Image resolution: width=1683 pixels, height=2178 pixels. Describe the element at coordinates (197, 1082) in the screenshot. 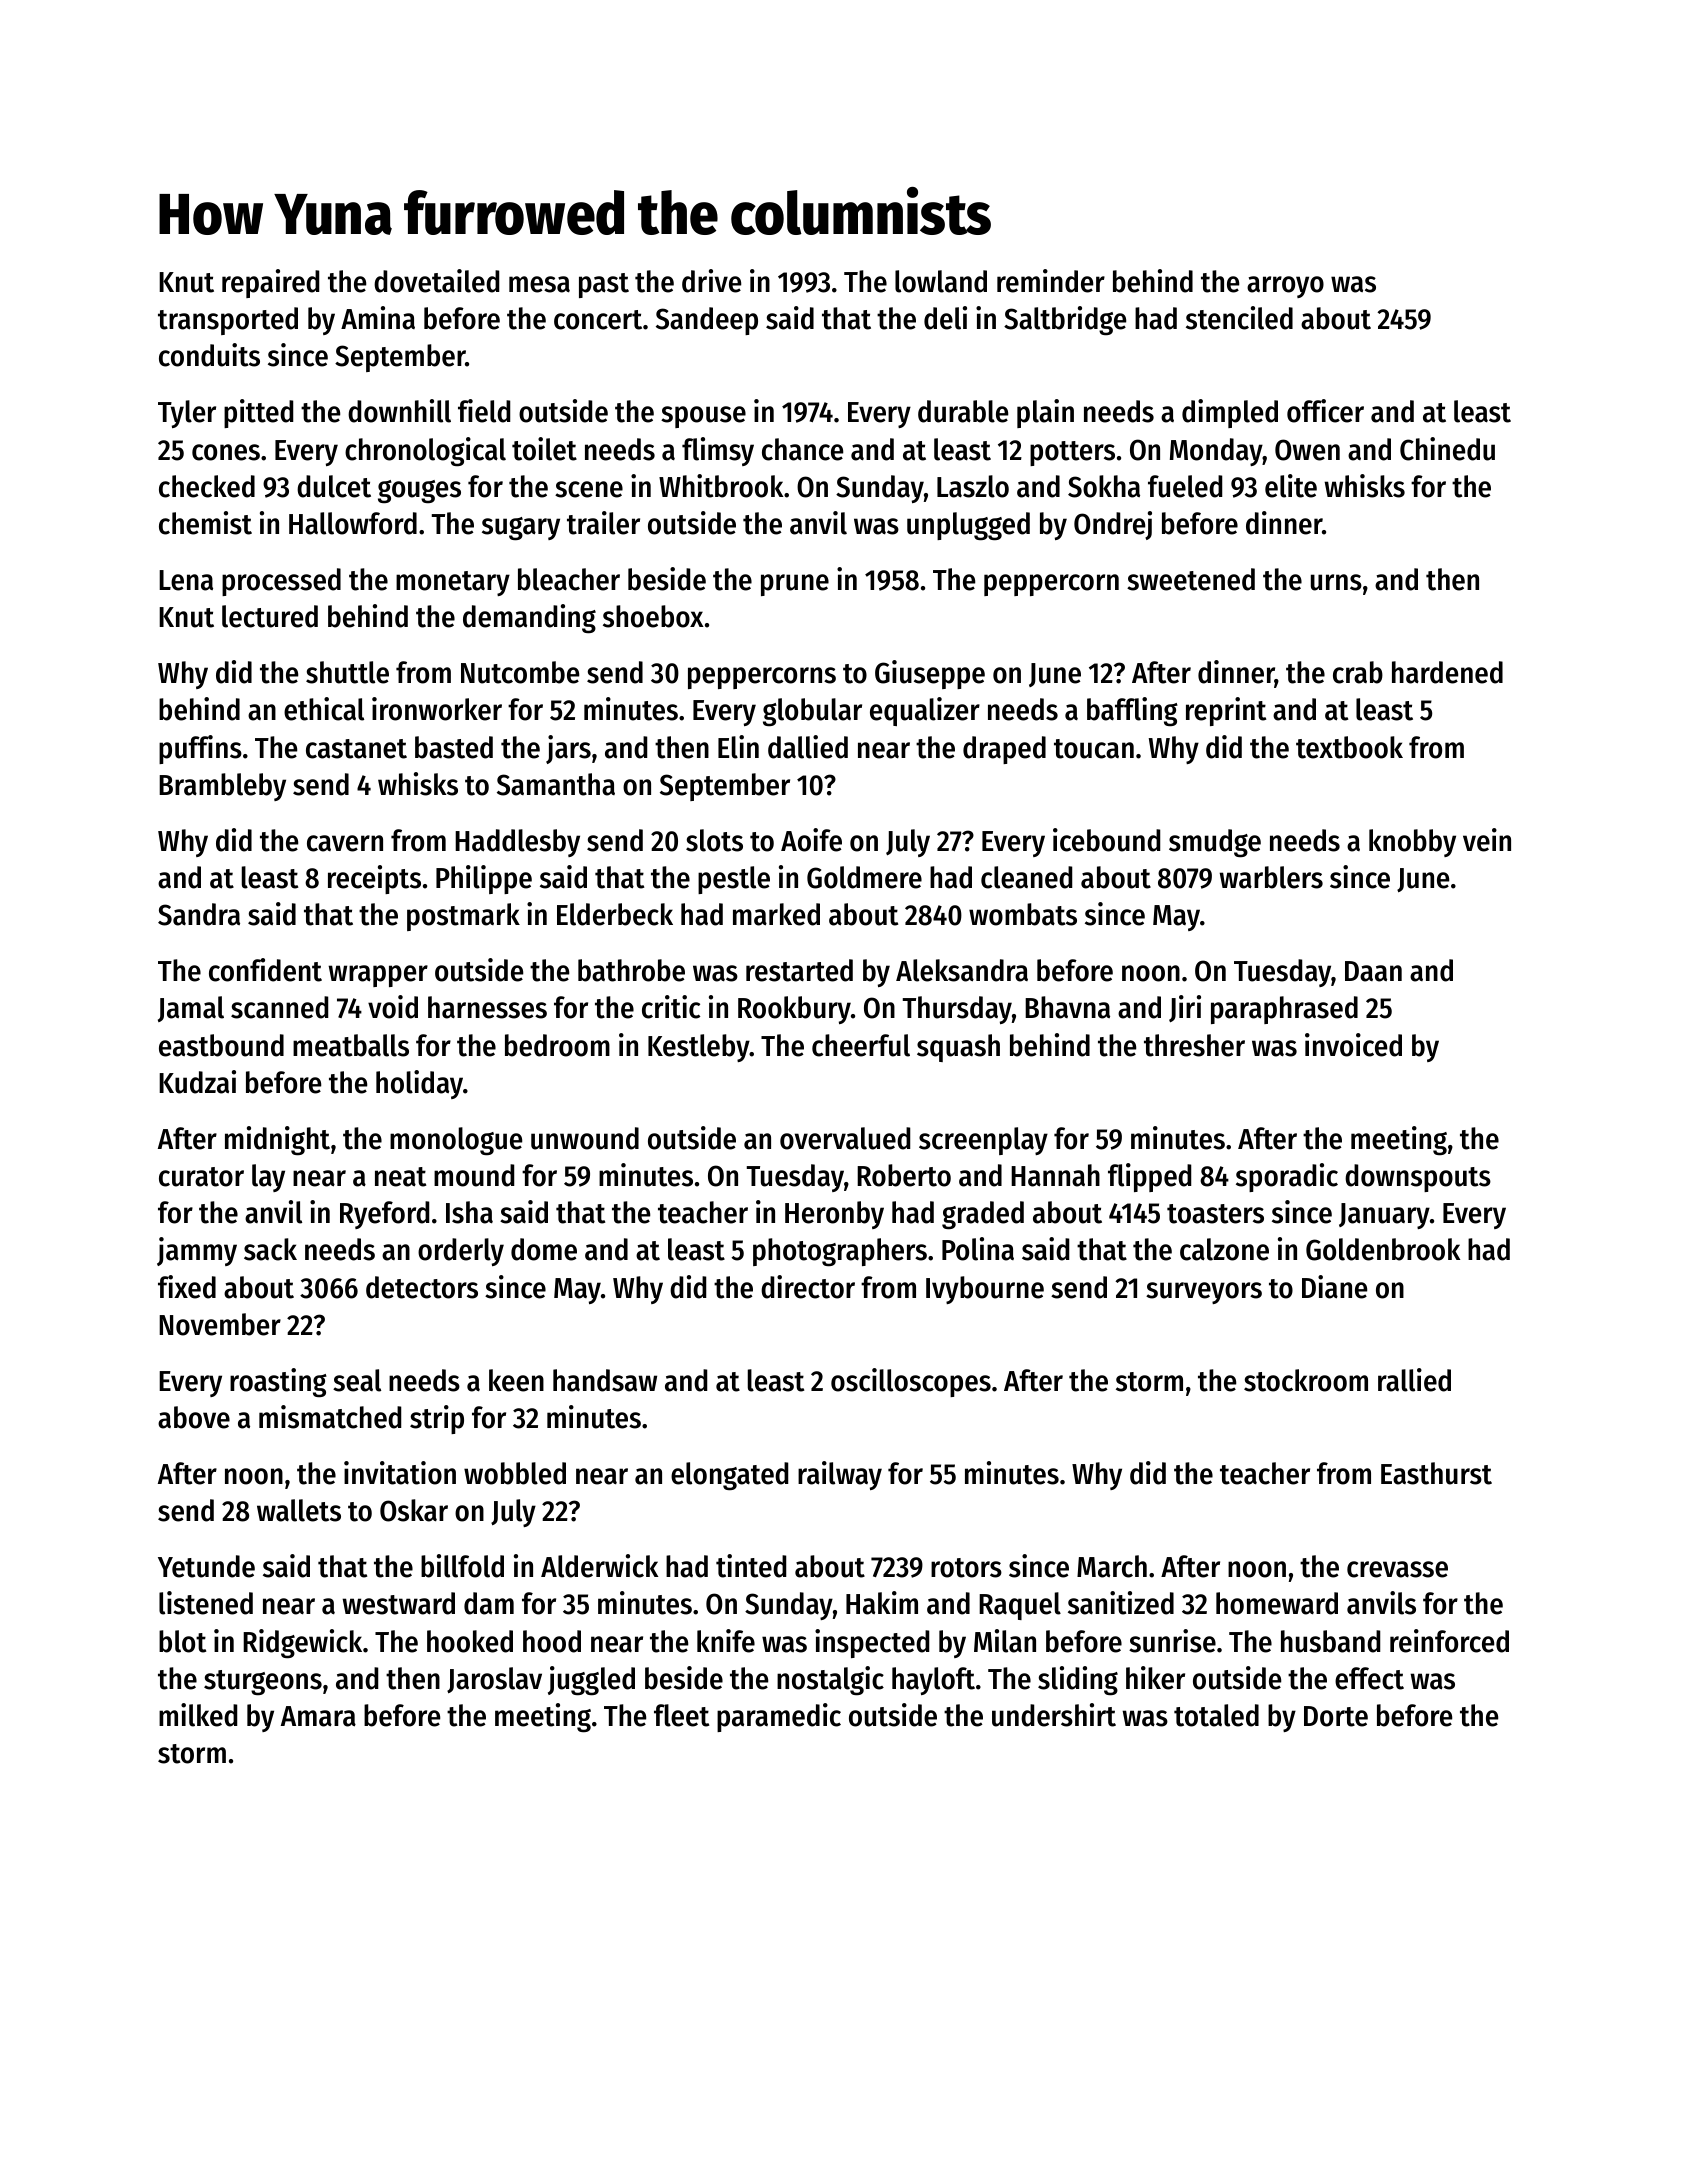

I see `Kudzai` at that location.
